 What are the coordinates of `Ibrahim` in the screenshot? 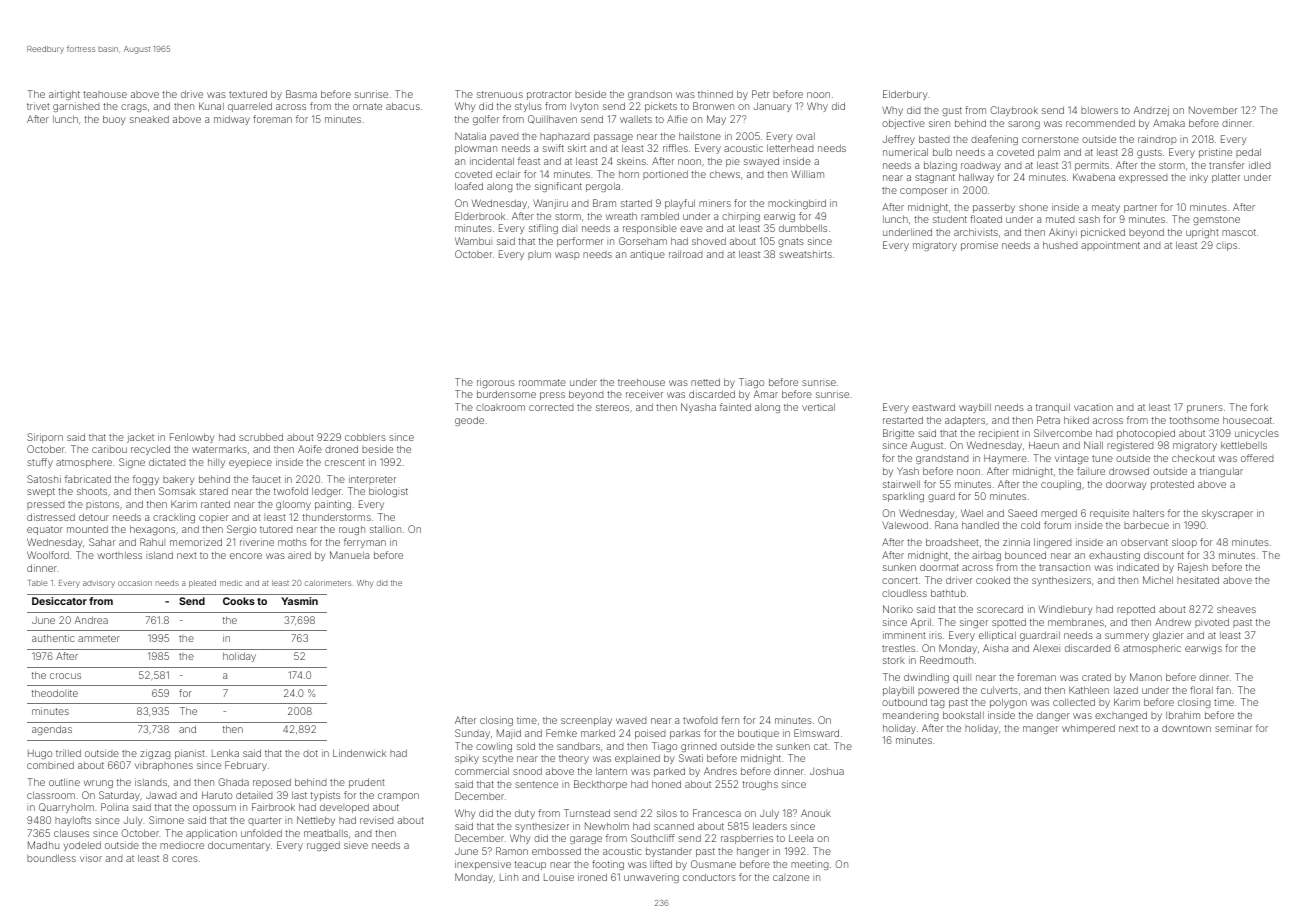 It's located at (1183, 715).
